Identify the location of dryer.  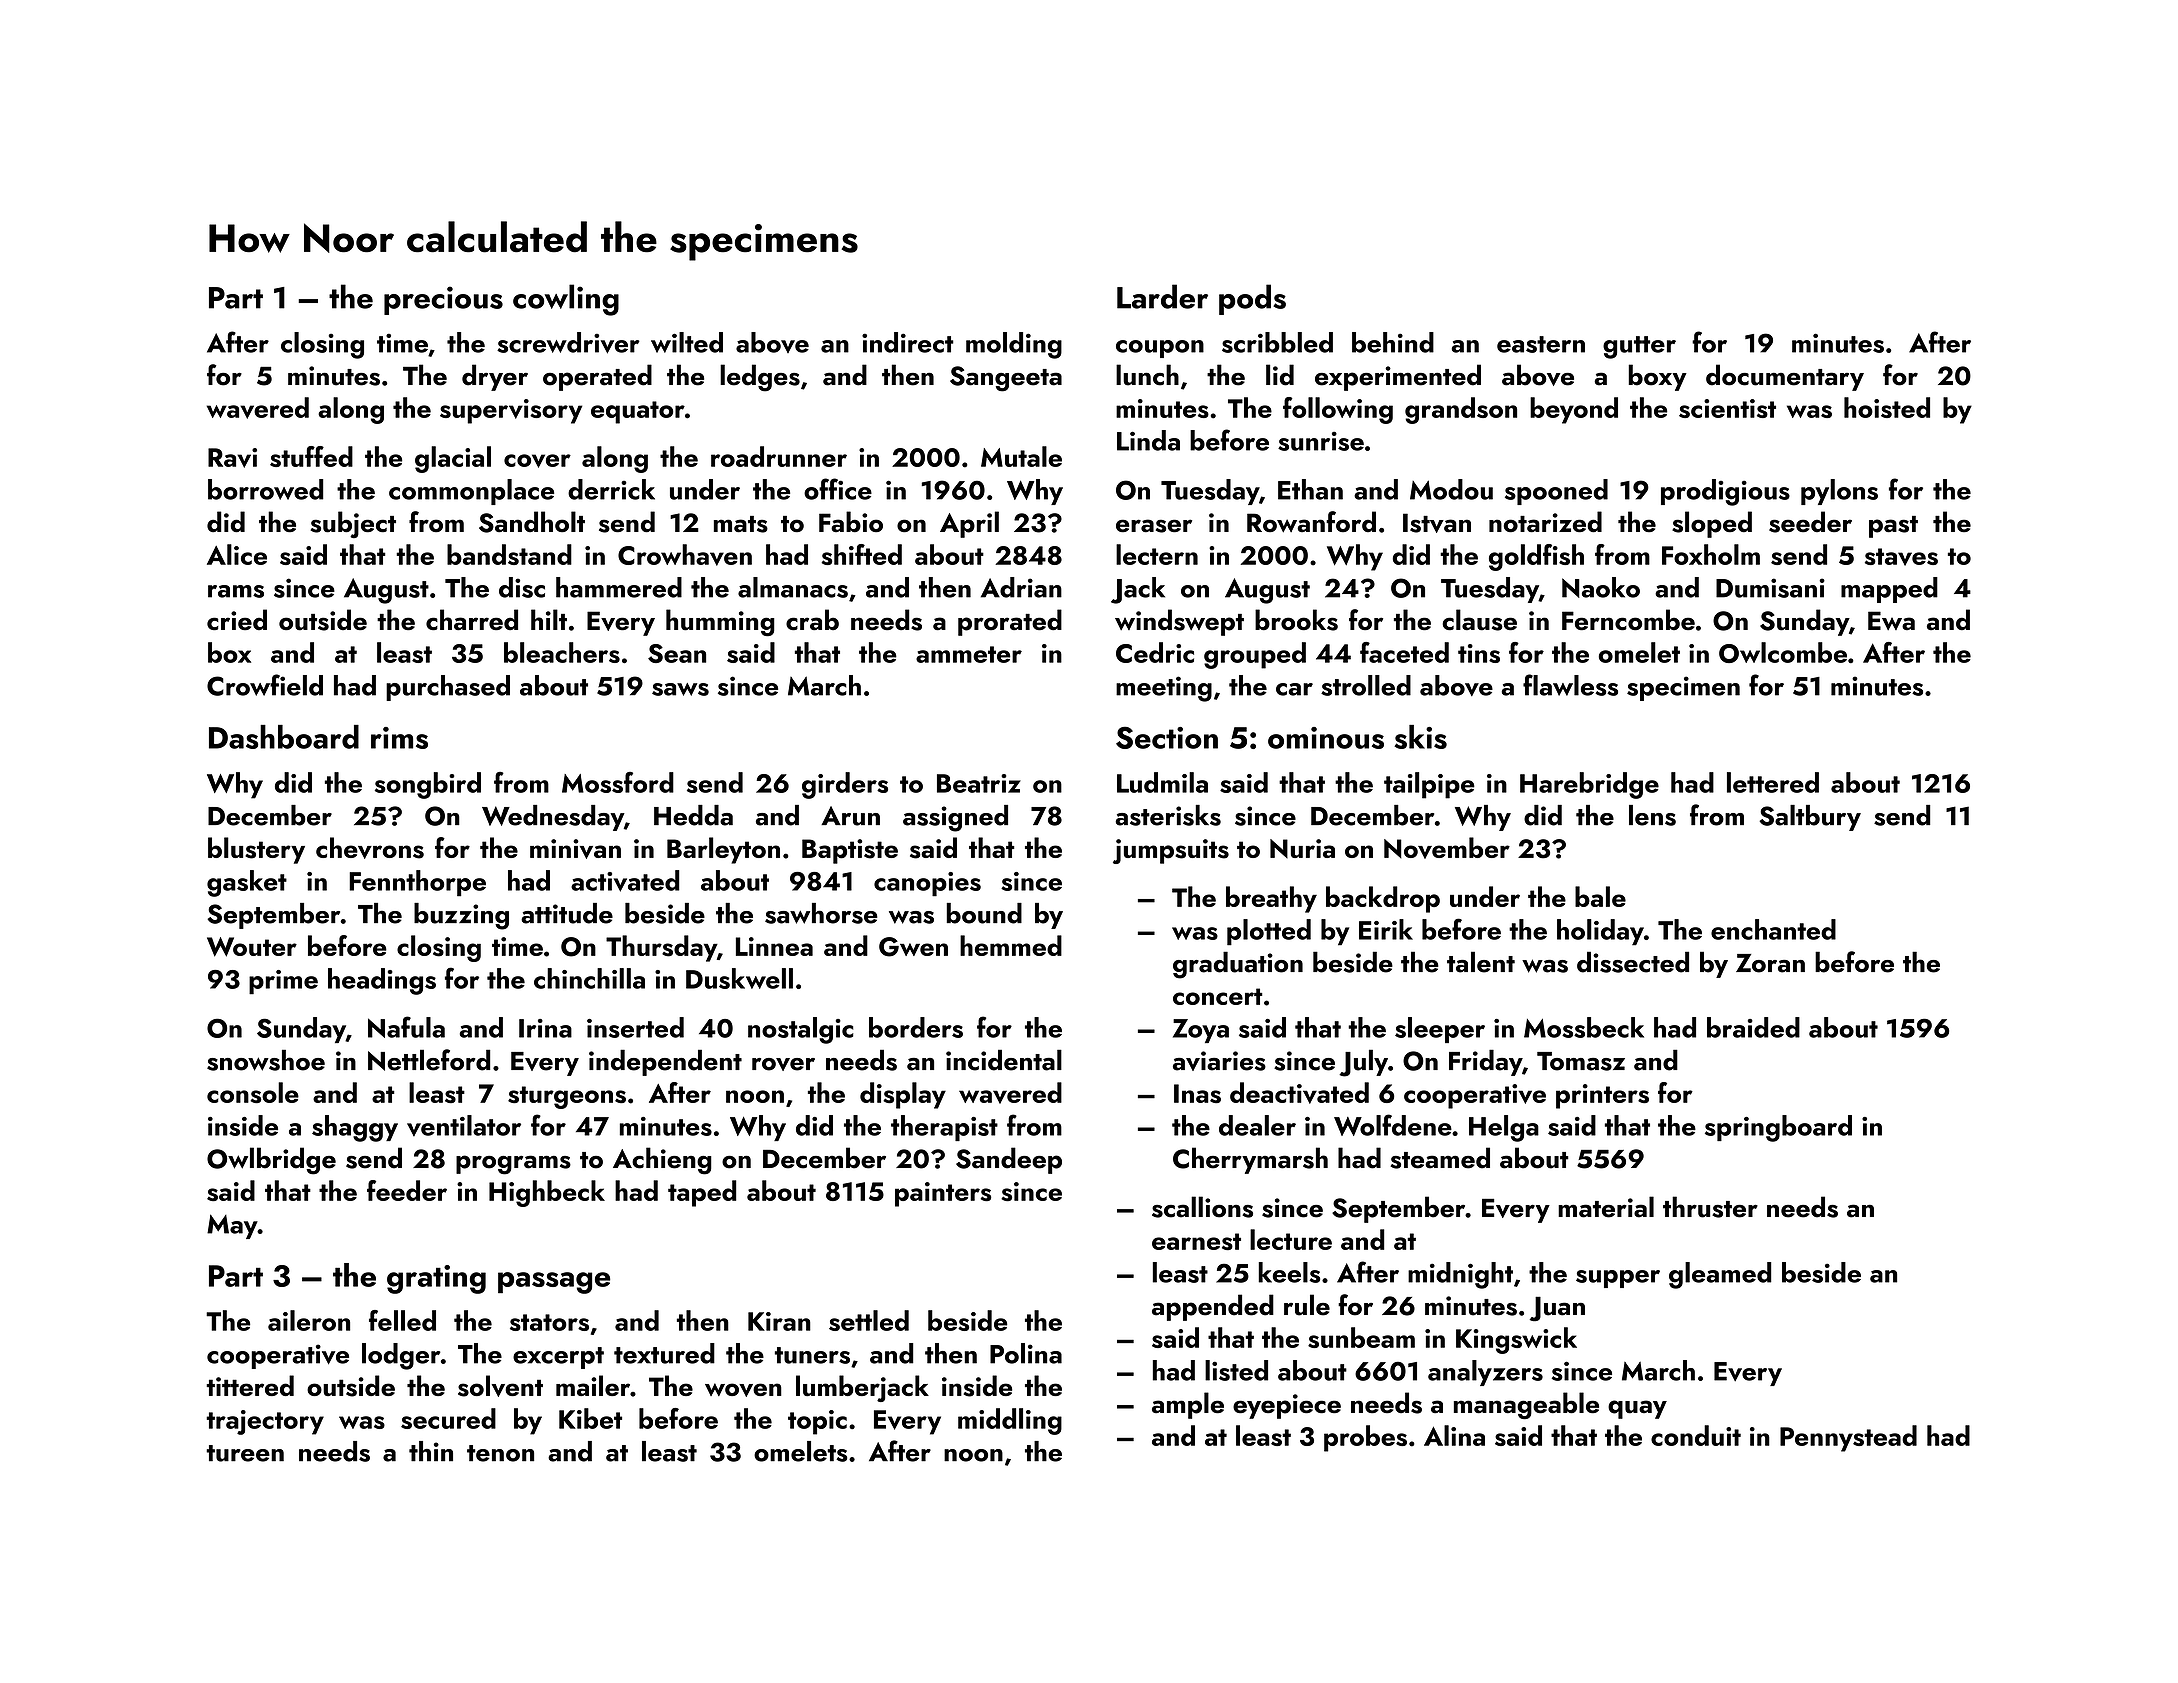
(495, 377).
